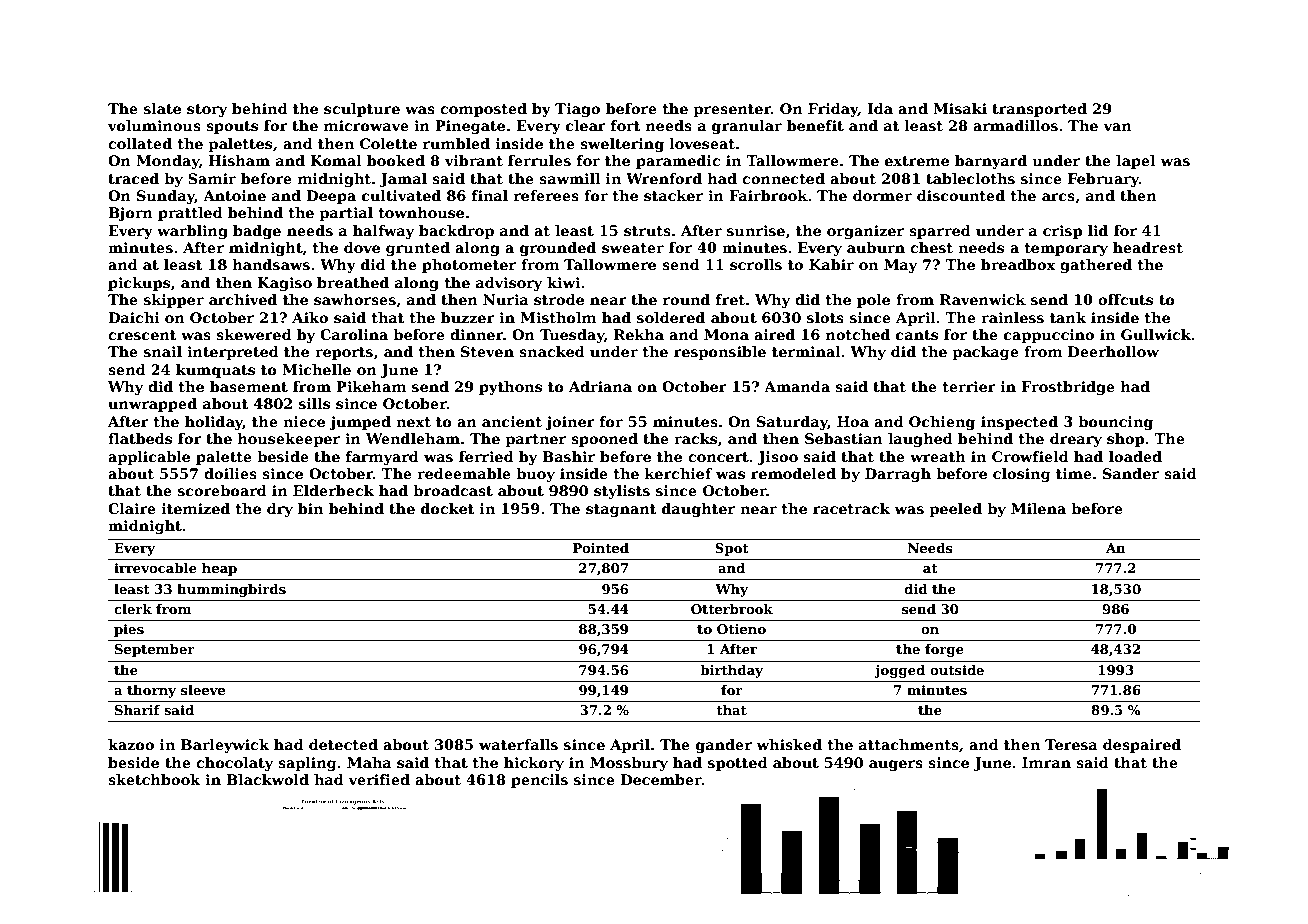 Image resolution: width=1308 pixels, height=924 pixels. What do you see at coordinates (288, 440) in the page?
I see `housekeeper` at bounding box center [288, 440].
